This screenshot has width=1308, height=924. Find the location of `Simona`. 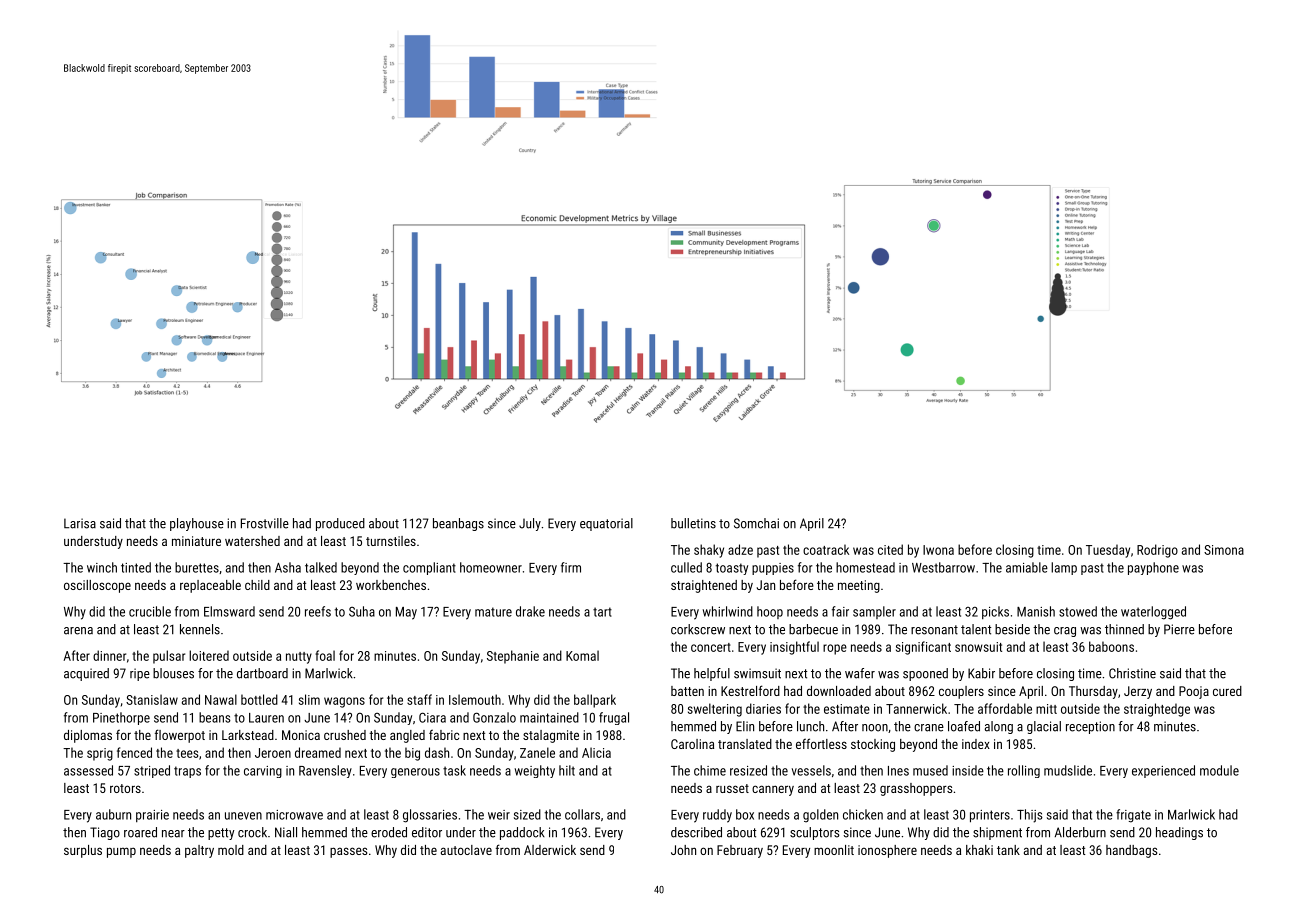

Simona is located at coordinates (1224, 550).
